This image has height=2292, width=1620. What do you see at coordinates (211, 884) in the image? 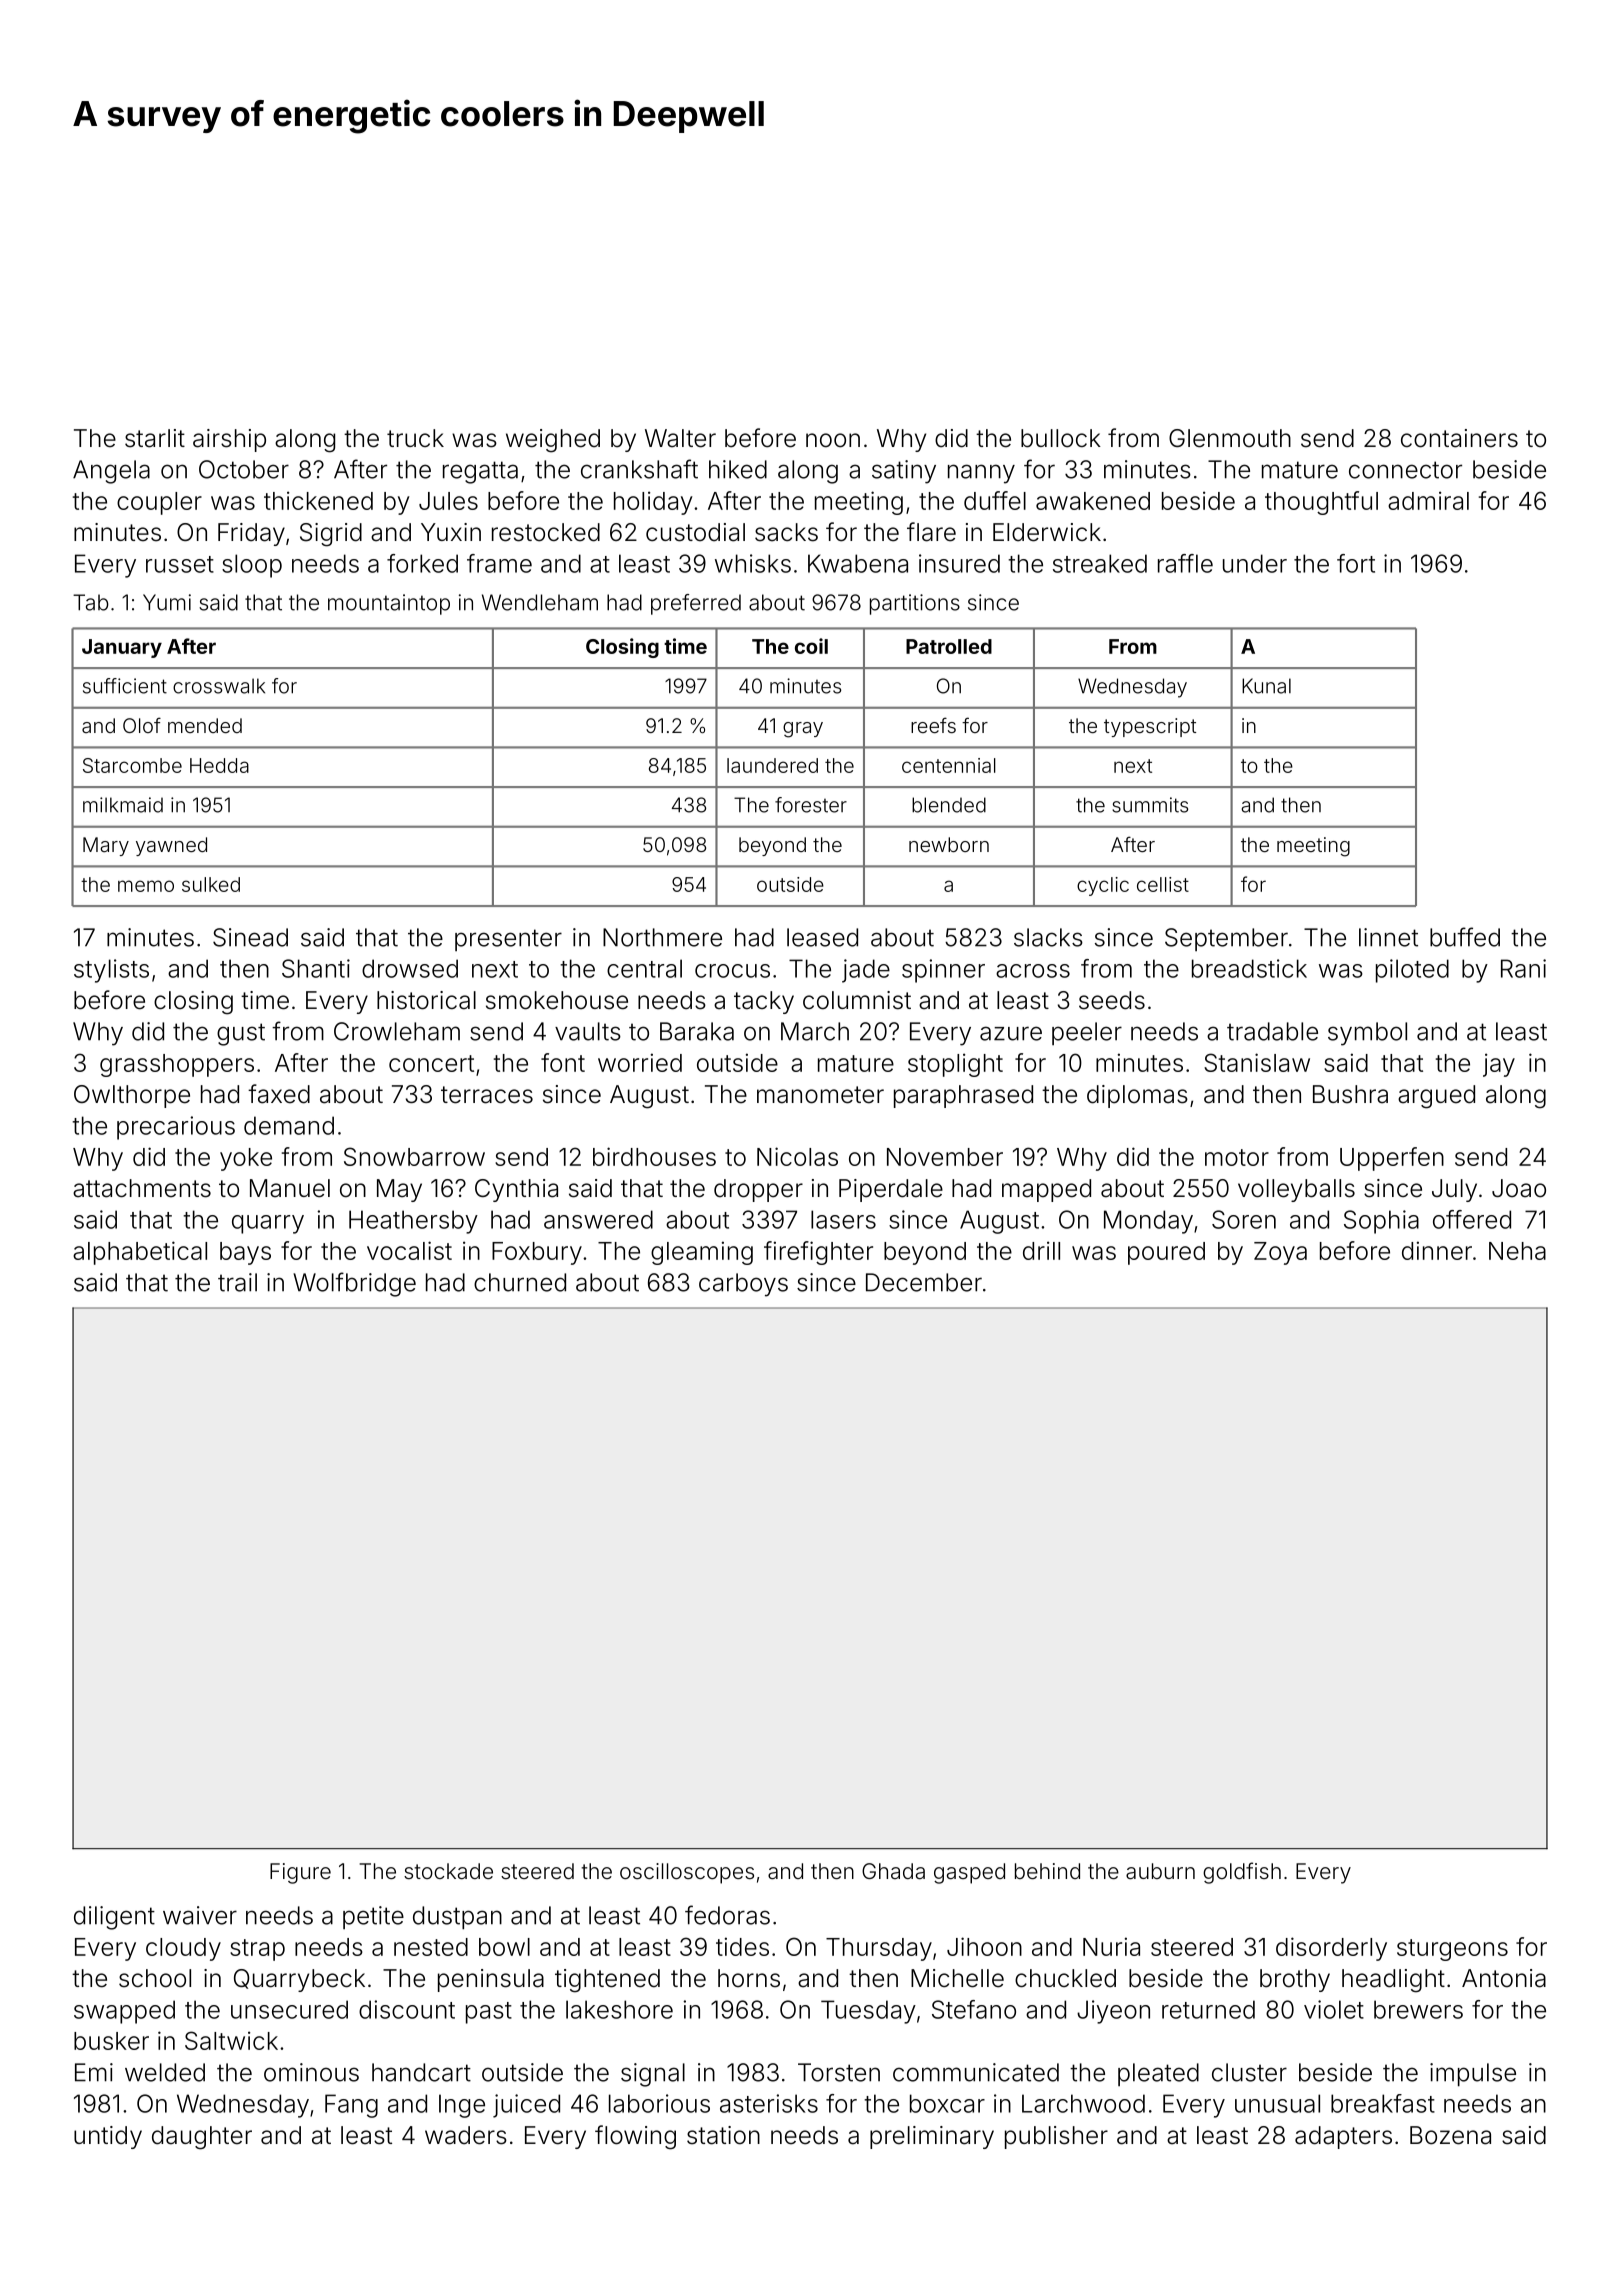
I see `sulked` at bounding box center [211, 884].
